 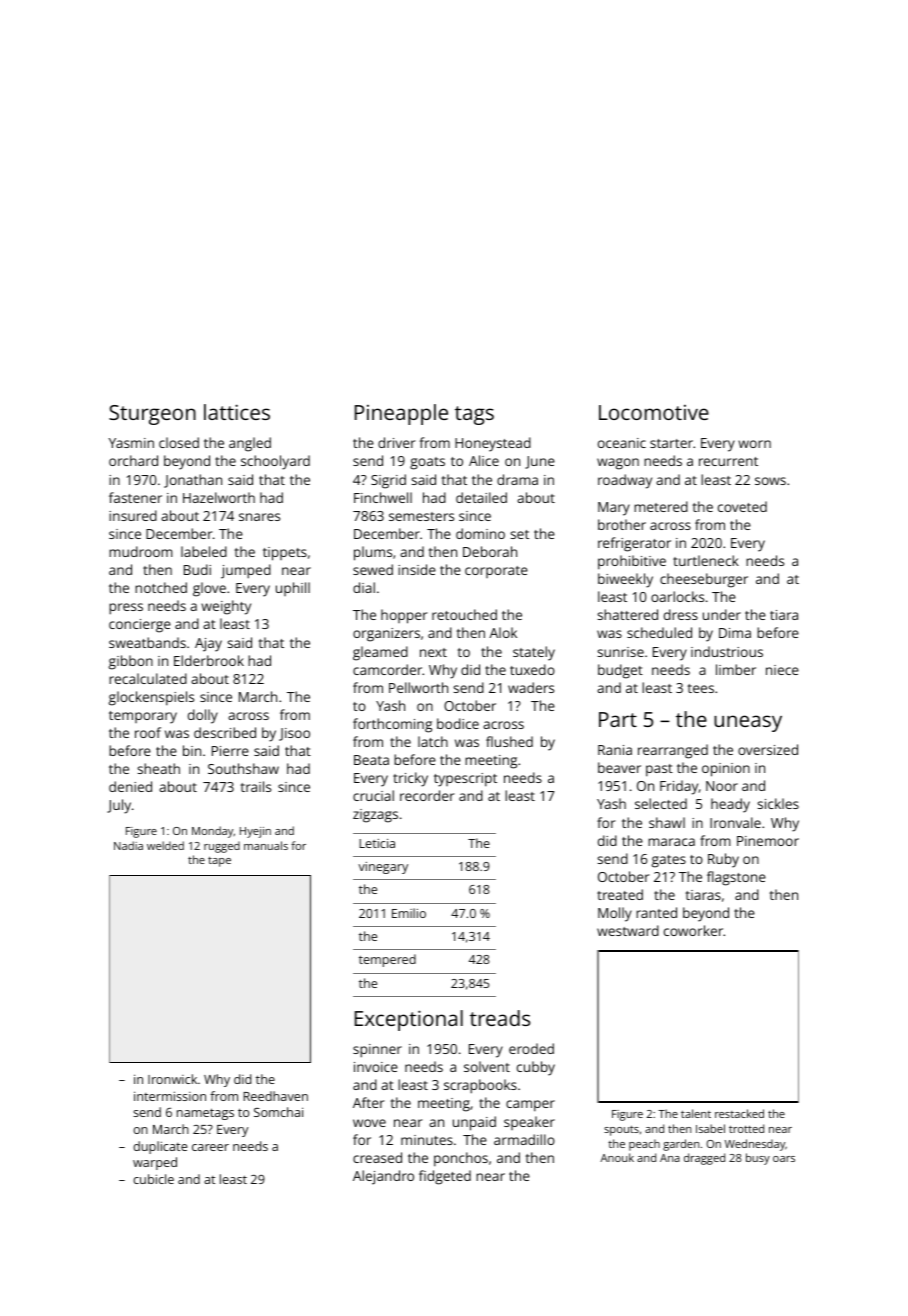 What do you see at coordinates (275, 1096) in the screenshot?
I see `Reedhaven` at bounding box center [275, 1096].
